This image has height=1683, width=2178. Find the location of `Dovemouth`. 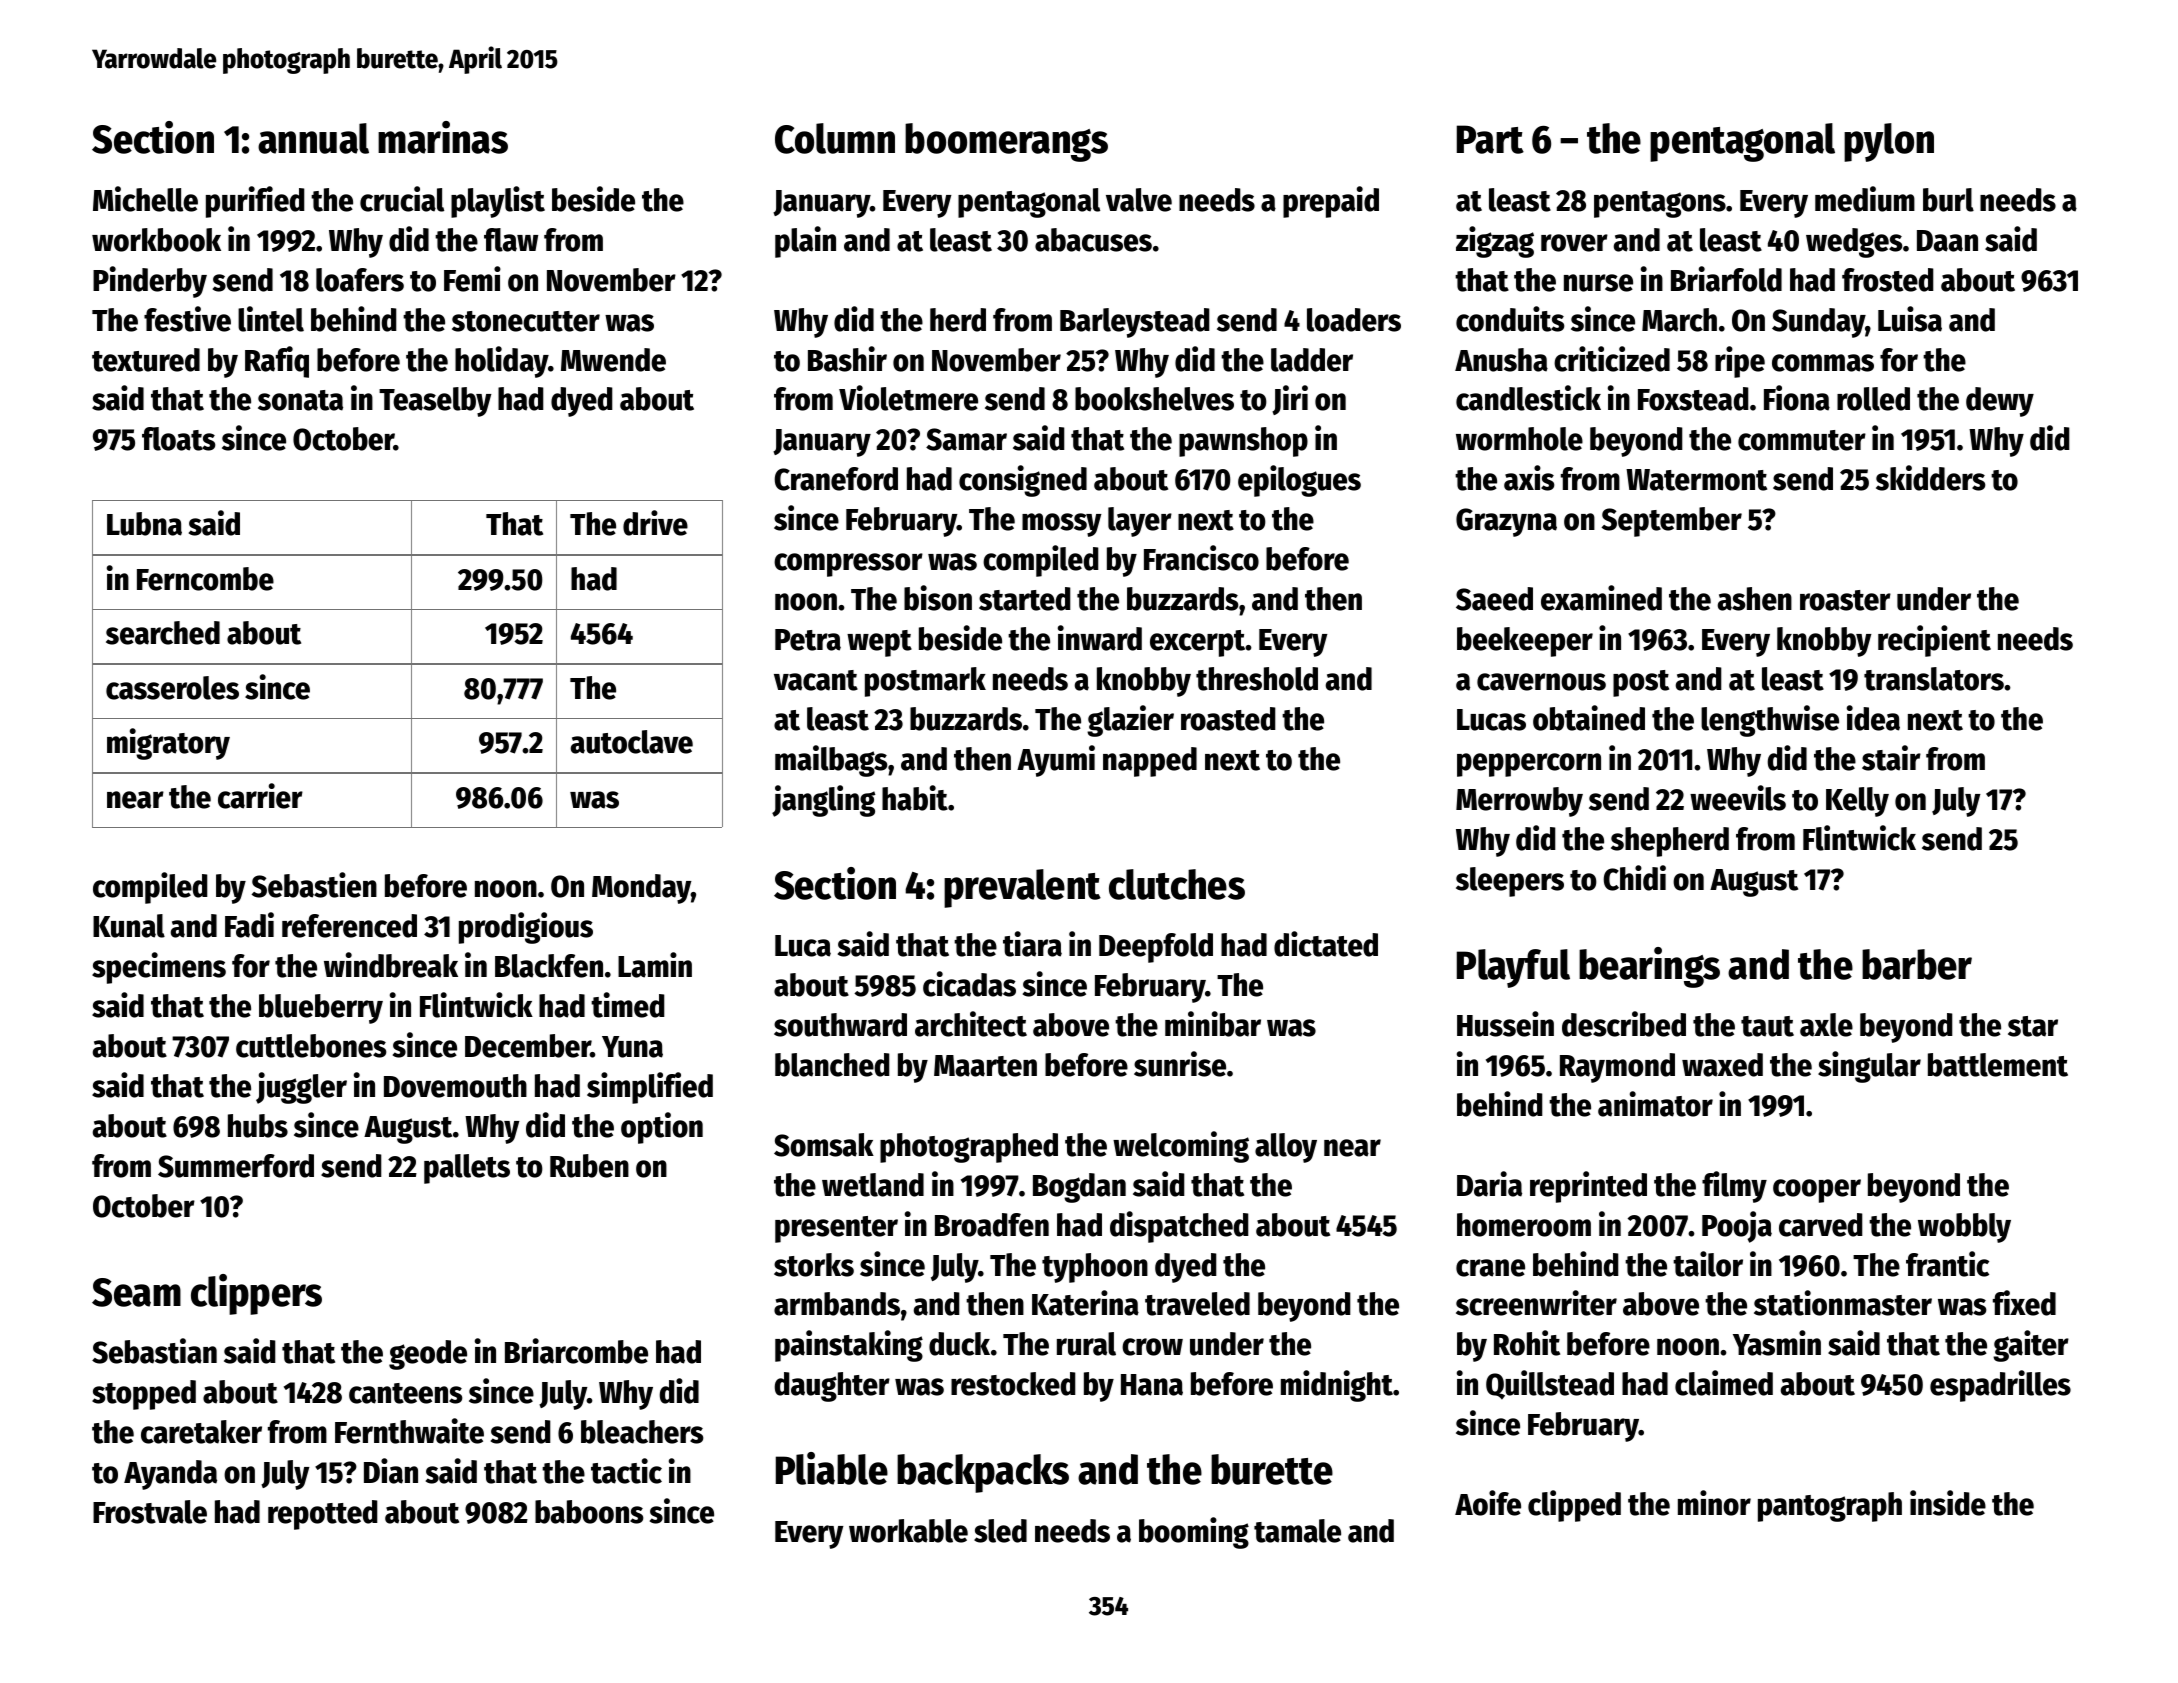

Dovemouth is located at coordinates (455, 1086).
